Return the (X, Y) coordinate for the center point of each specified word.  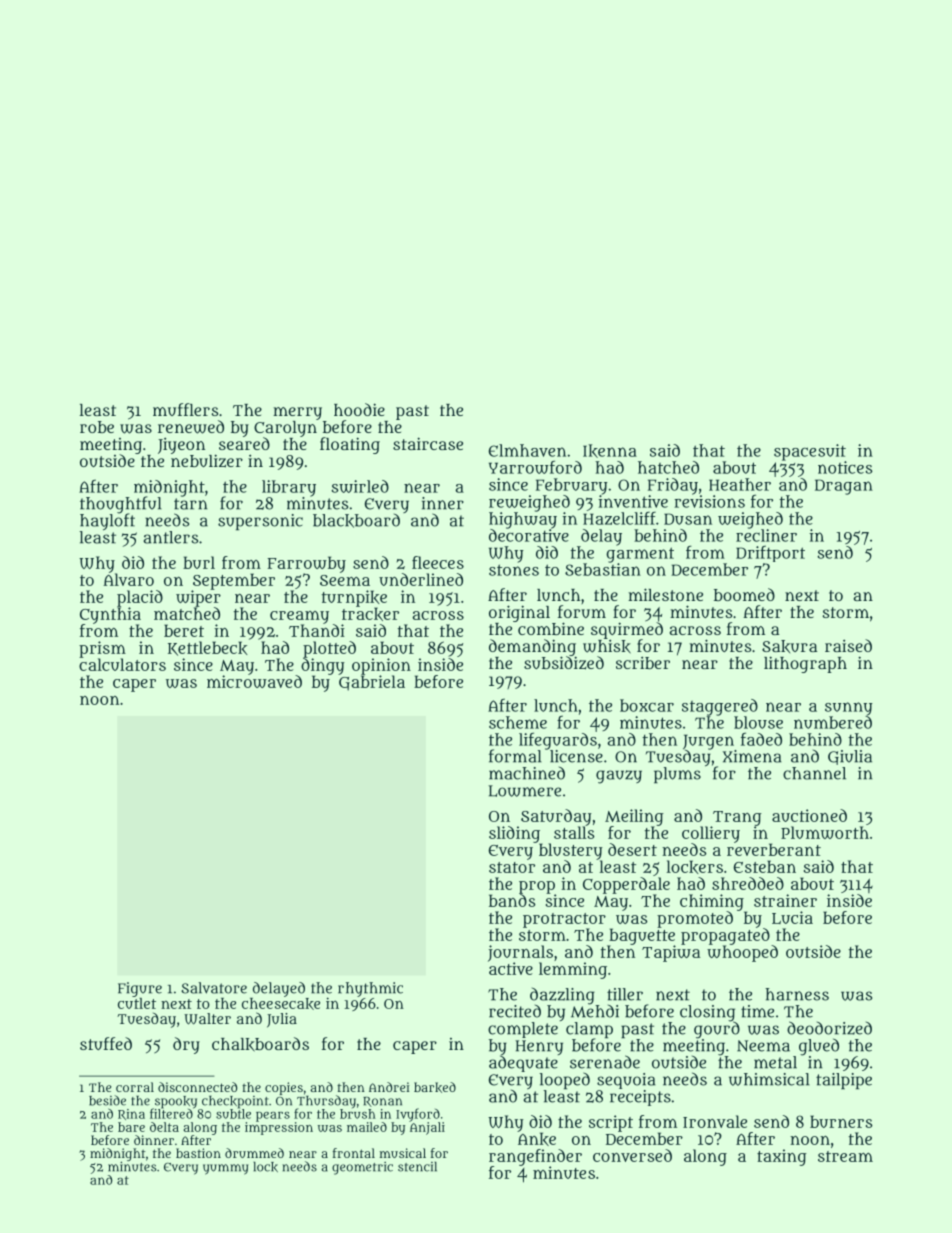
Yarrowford (535, 467)
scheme (518, 722)
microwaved (254, 681)
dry (186, 1045)
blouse (758, 722)
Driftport (770, 553)
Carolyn (285, 429)
